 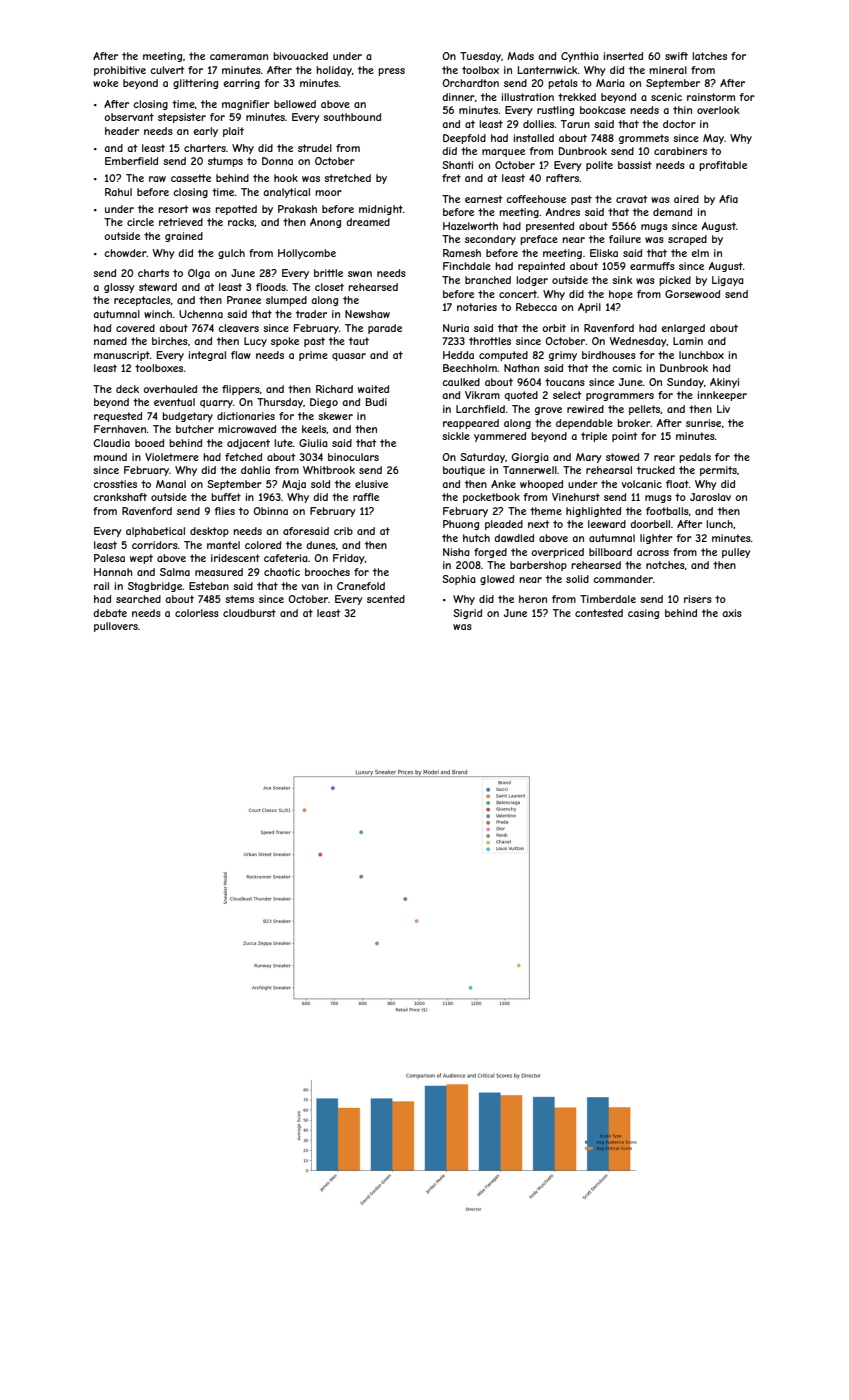 What do you see at coordinates (732, 613) in the screenshot?
I see `axis` at bounding box center [732, 613].
